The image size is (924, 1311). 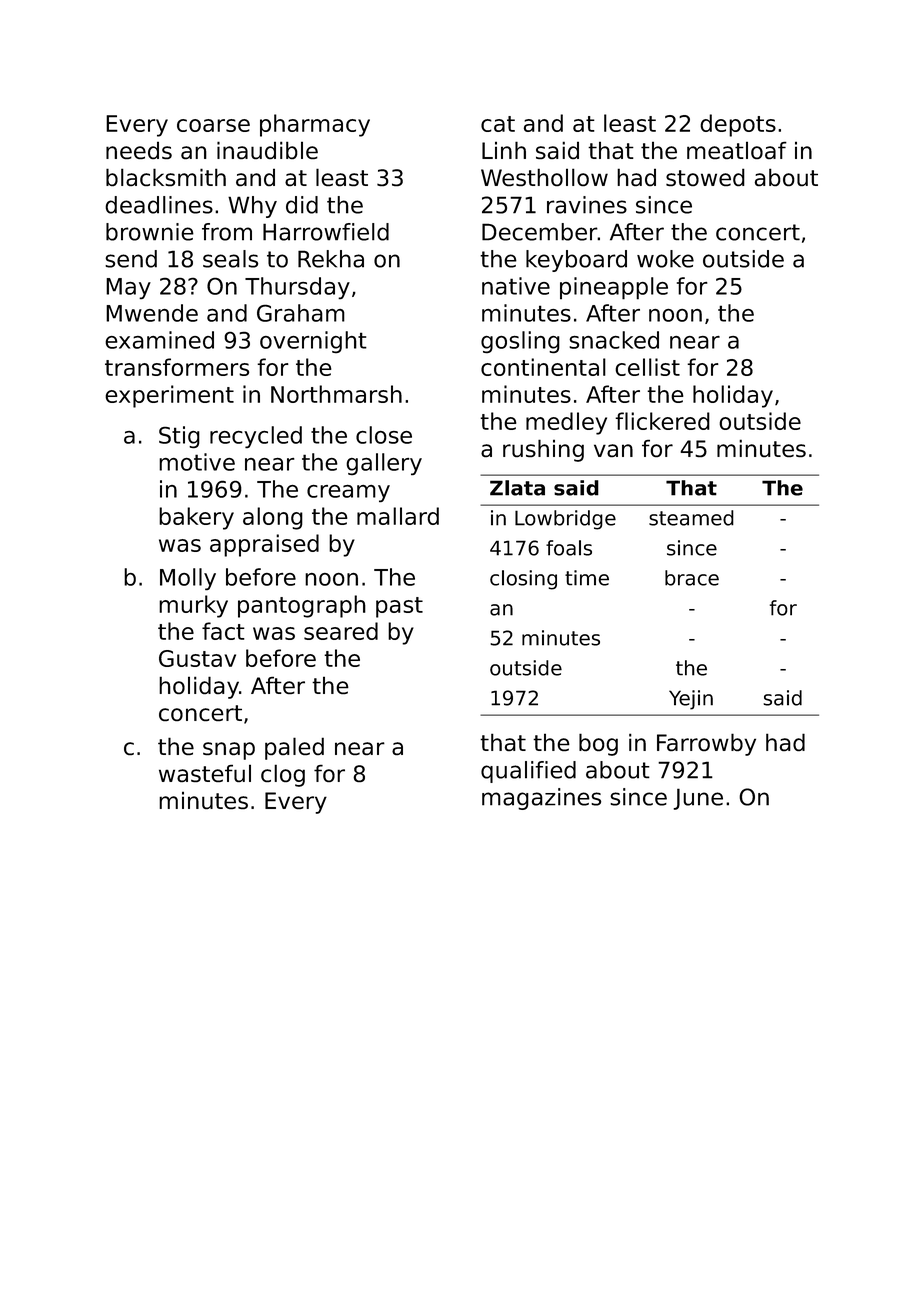 What do you see at coordinates (213, 125) in the image?
I see `coarse` at bounding box center [213, 125].
